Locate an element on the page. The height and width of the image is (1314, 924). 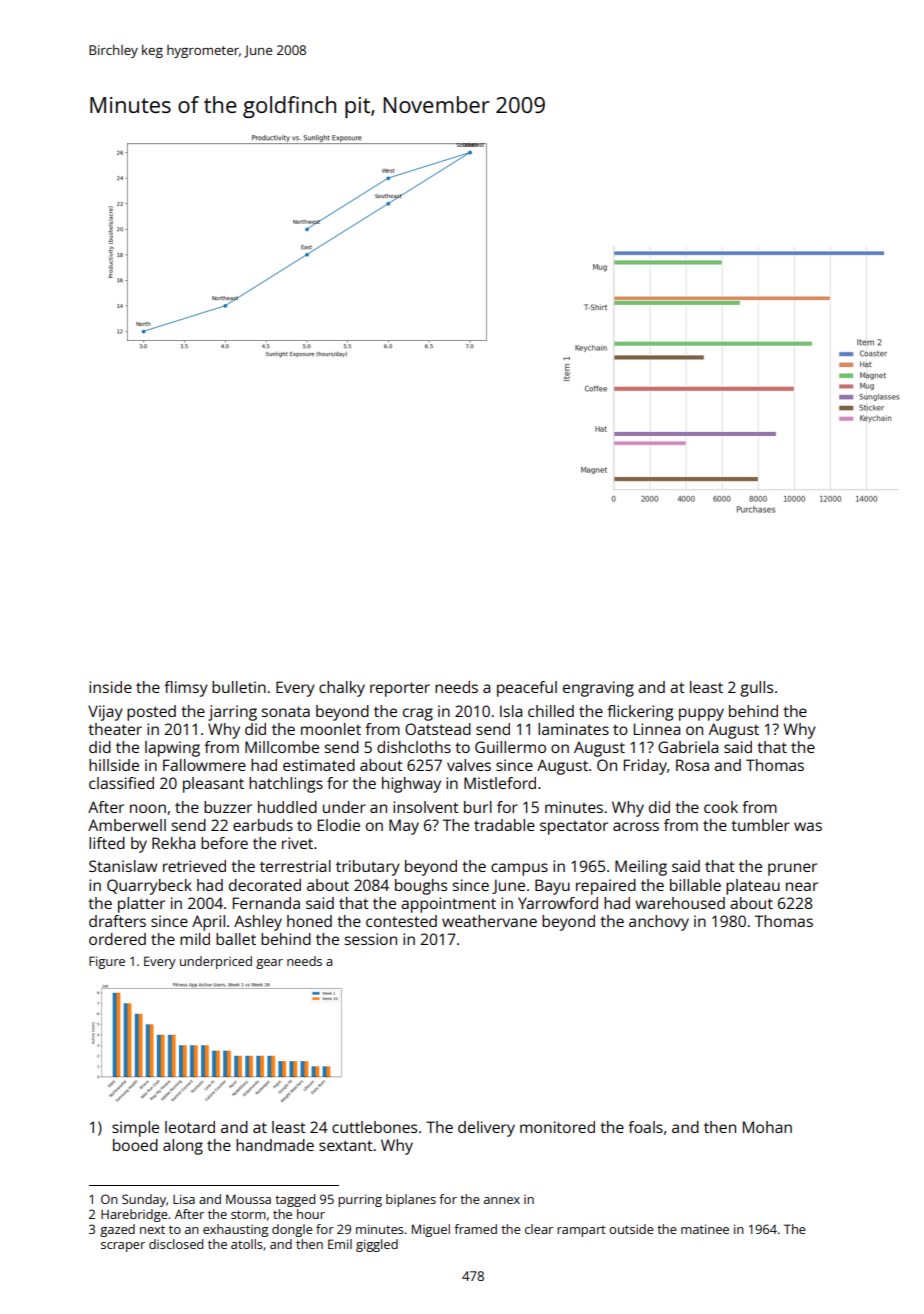
chalky is located at coordinates (342, 689).
